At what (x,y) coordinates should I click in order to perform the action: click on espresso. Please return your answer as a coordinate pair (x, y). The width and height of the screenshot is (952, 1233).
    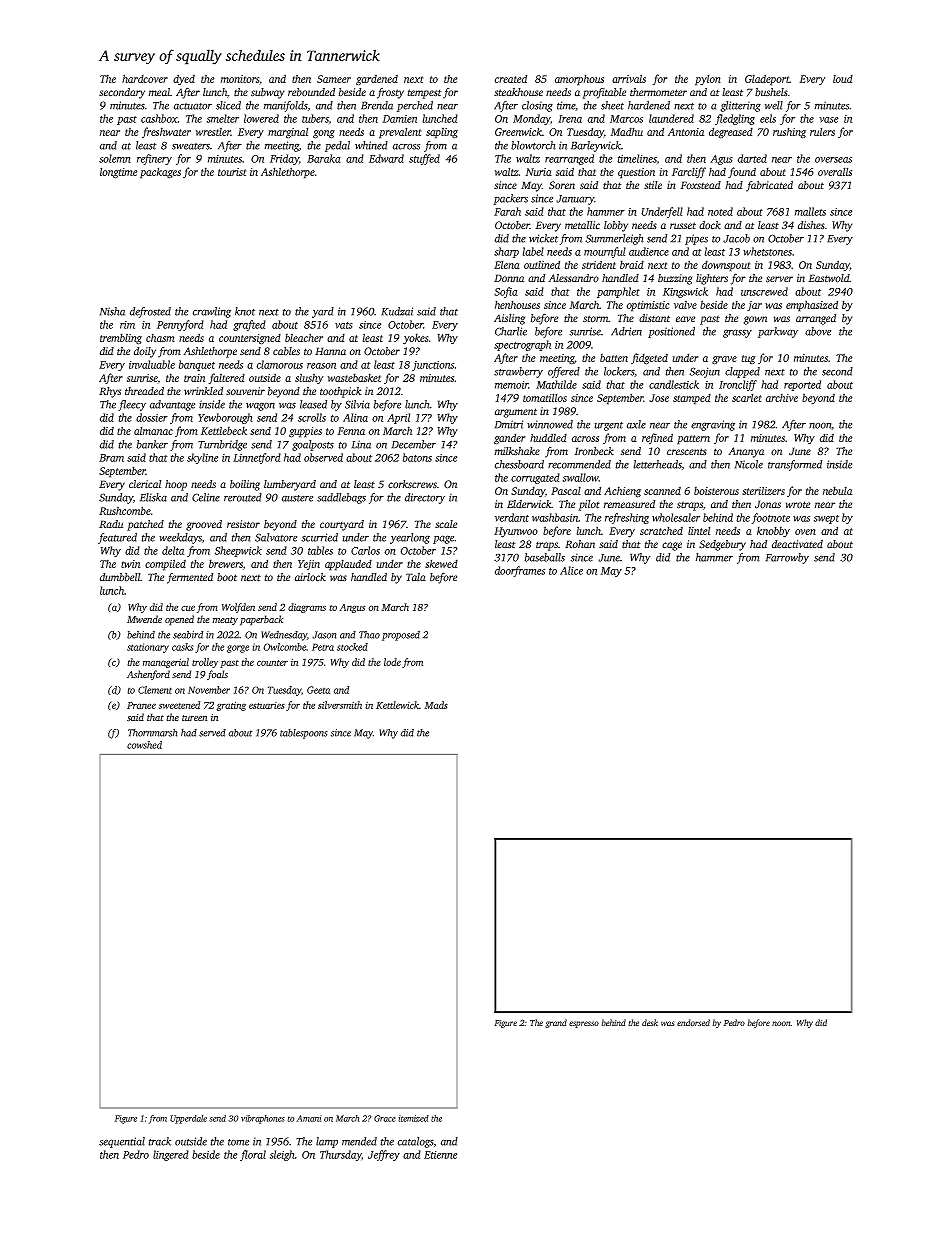
    Looking at the image, I should click on (584, 1024).
